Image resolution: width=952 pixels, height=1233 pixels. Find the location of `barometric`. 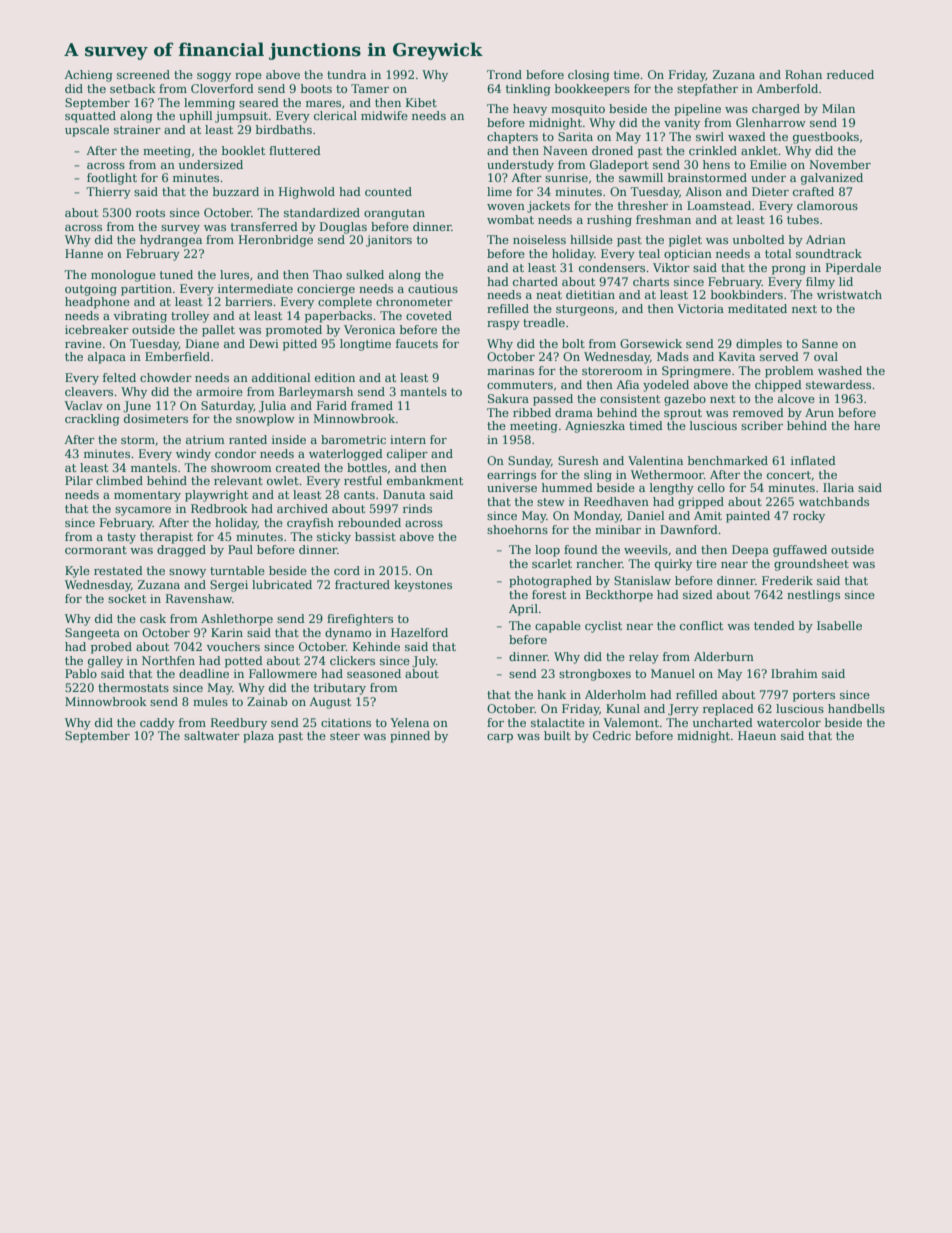

barometric is located at coordinates (353, 439).
